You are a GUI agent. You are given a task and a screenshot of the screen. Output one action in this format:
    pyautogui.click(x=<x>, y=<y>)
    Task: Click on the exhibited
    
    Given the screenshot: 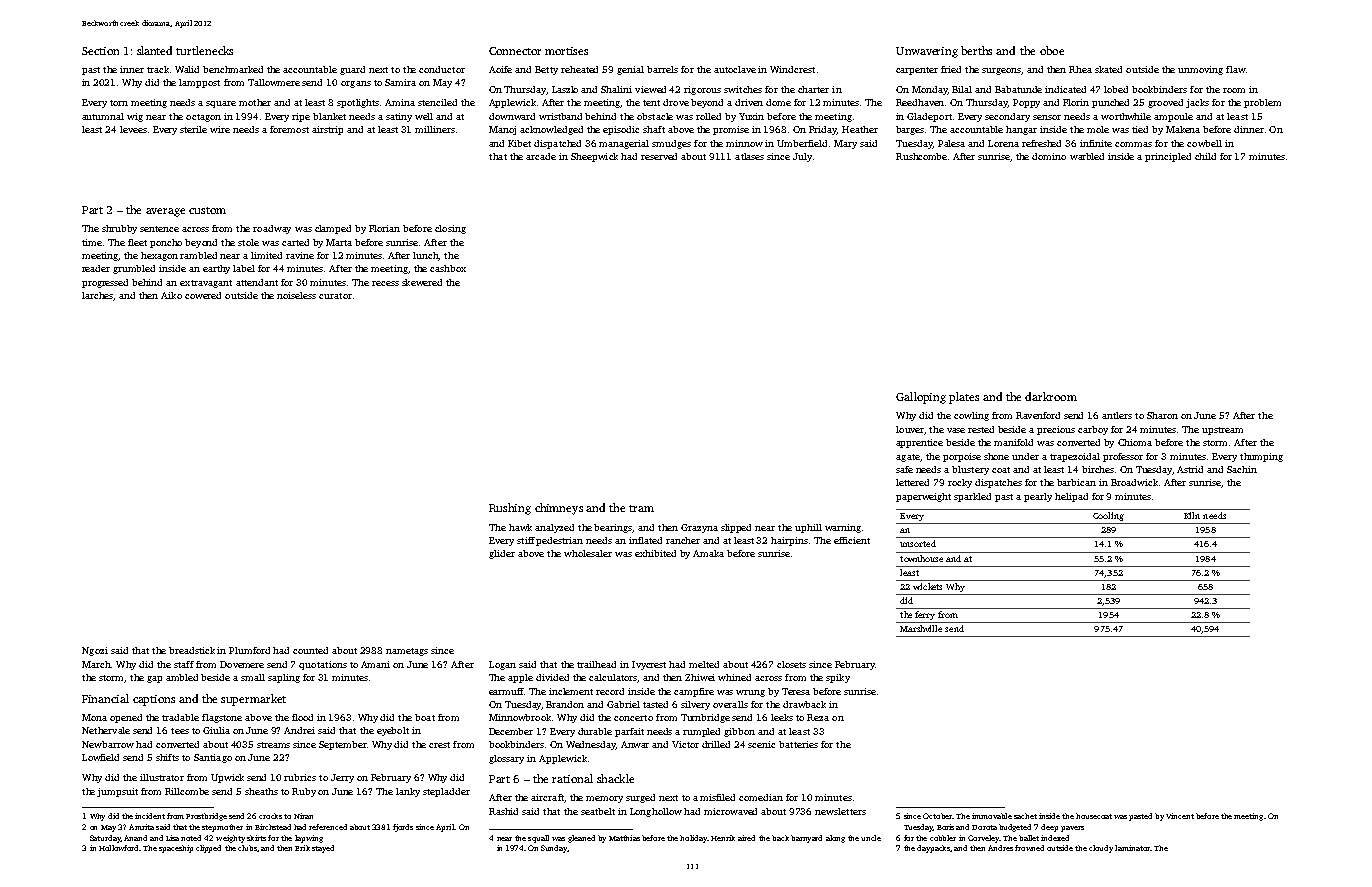 What is the action you would take?
    pyautogui.click(x=655, y=553)
